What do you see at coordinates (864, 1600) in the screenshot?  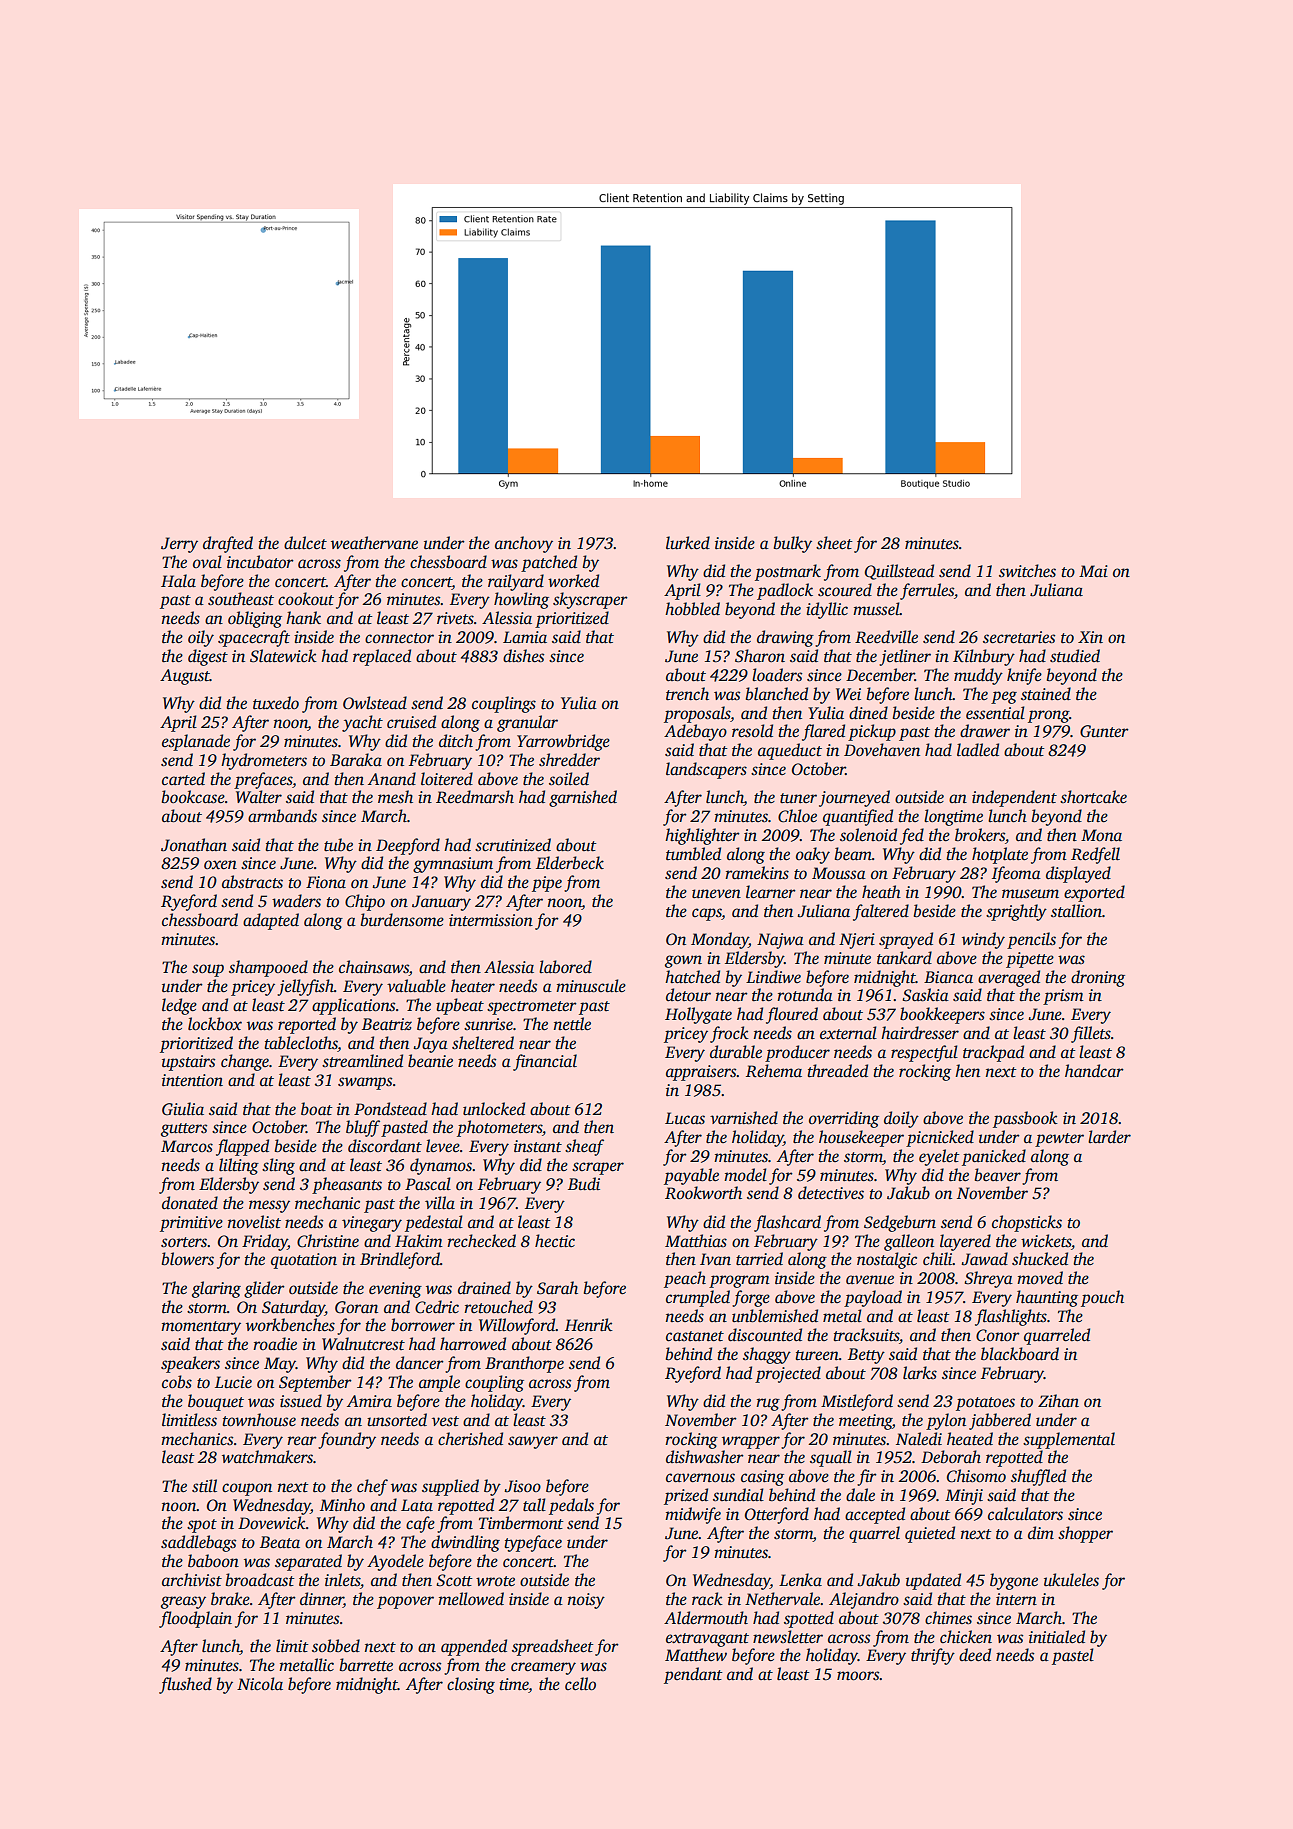 I see `Alejandro` at bounding box center [864, 1600].
